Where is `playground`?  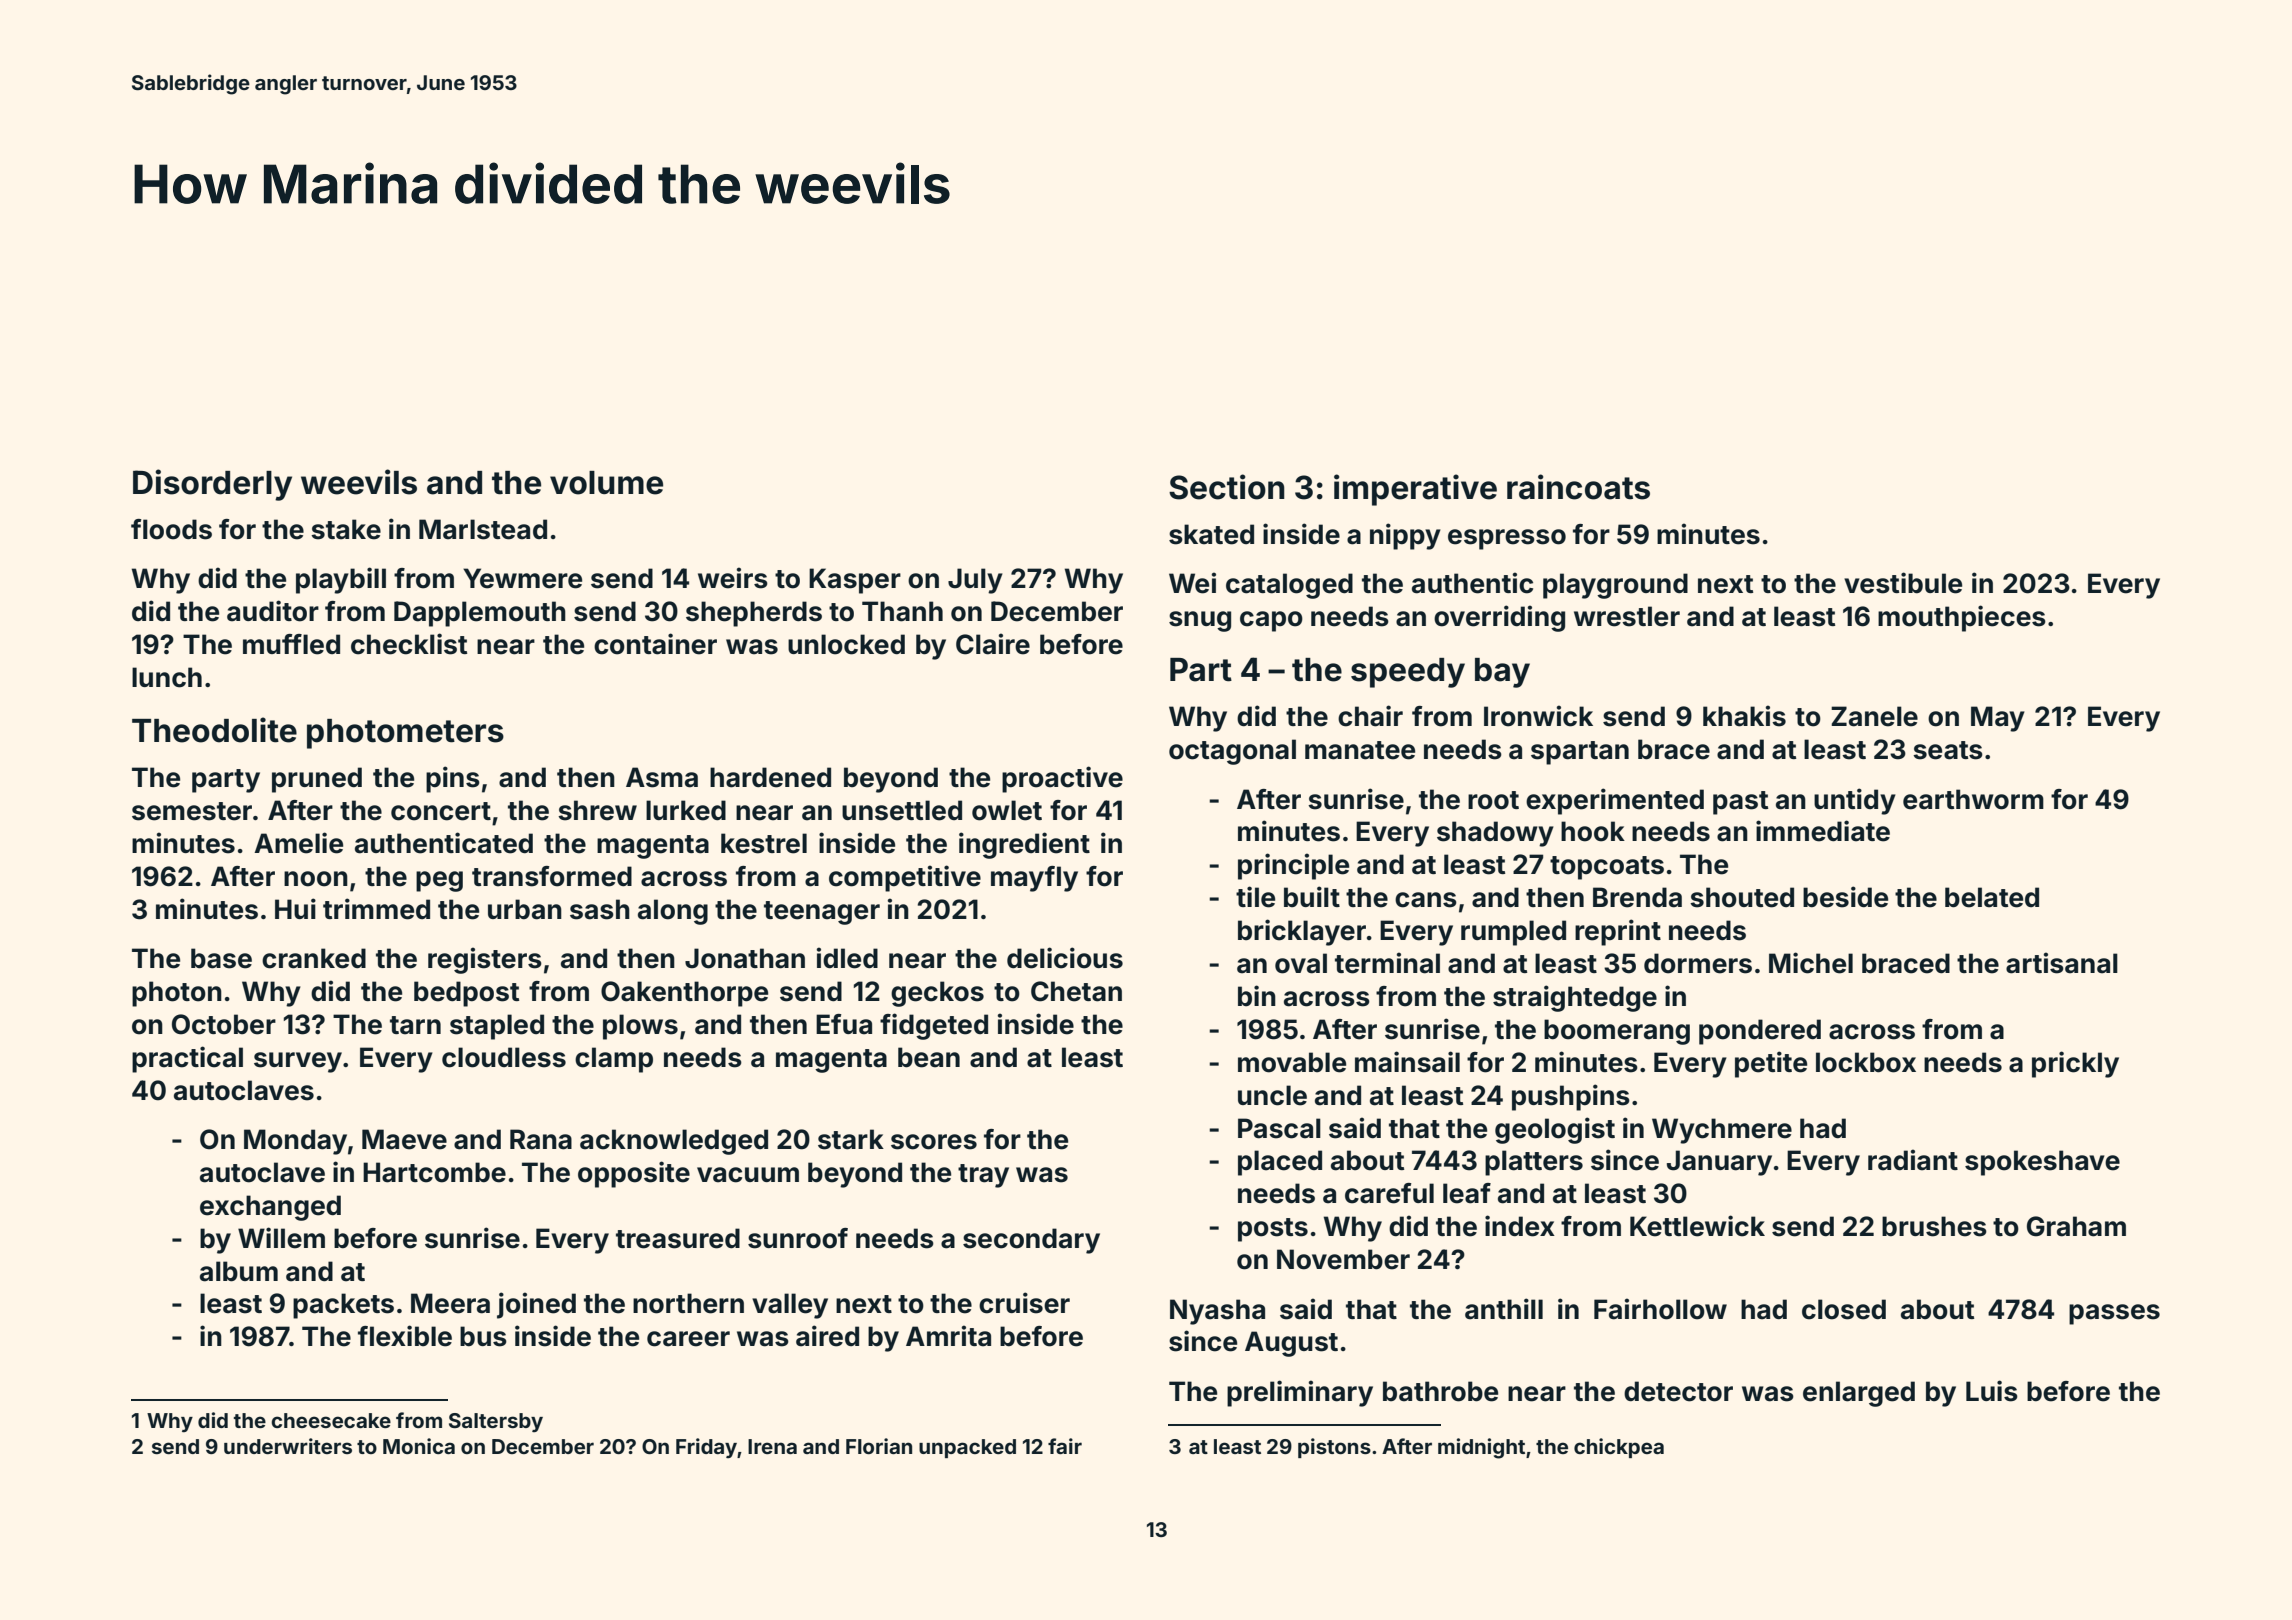
playground is located at coordinates (1615, 586).
